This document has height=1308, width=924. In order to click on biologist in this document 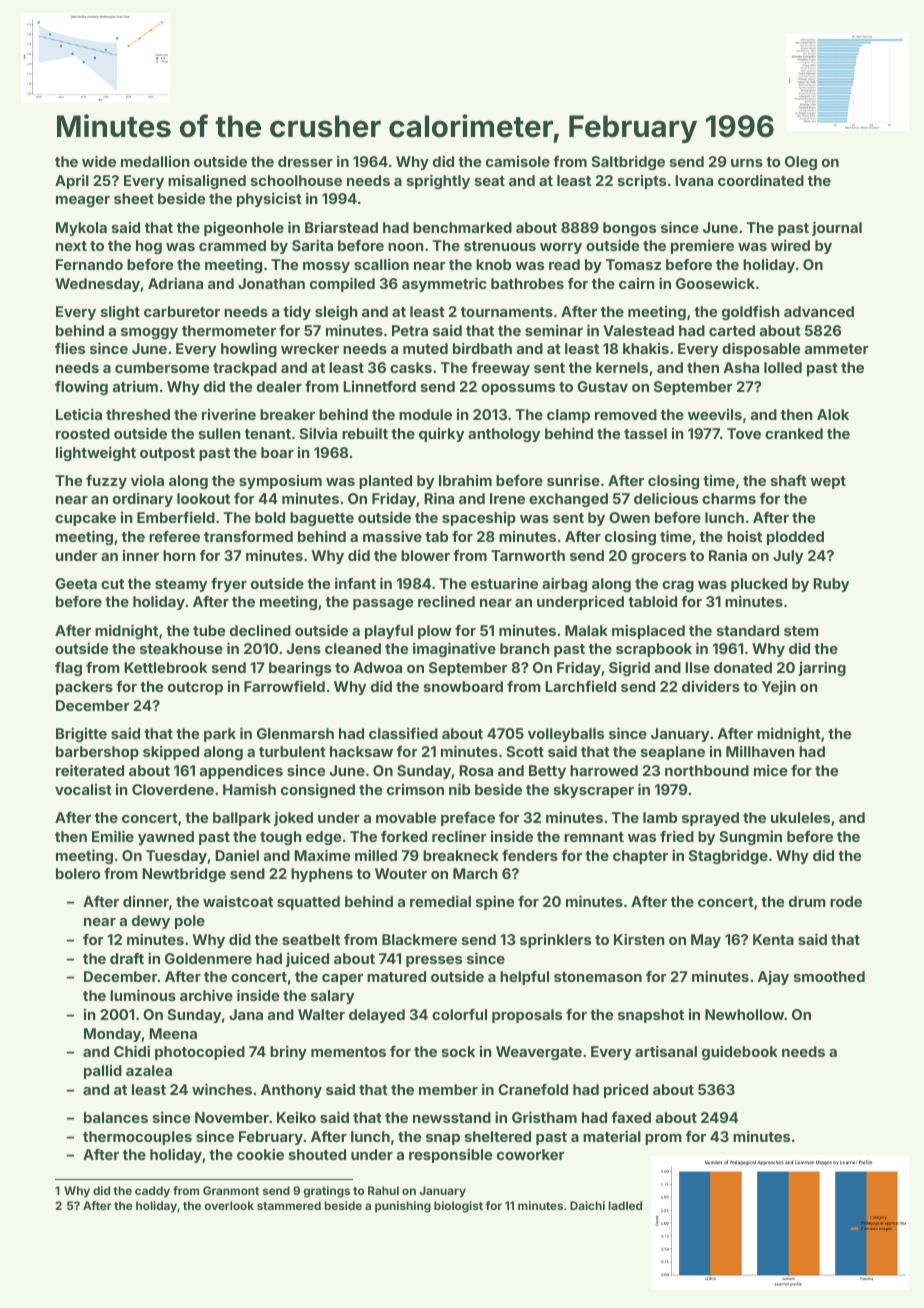, I will do `click(458, 1207)`.
